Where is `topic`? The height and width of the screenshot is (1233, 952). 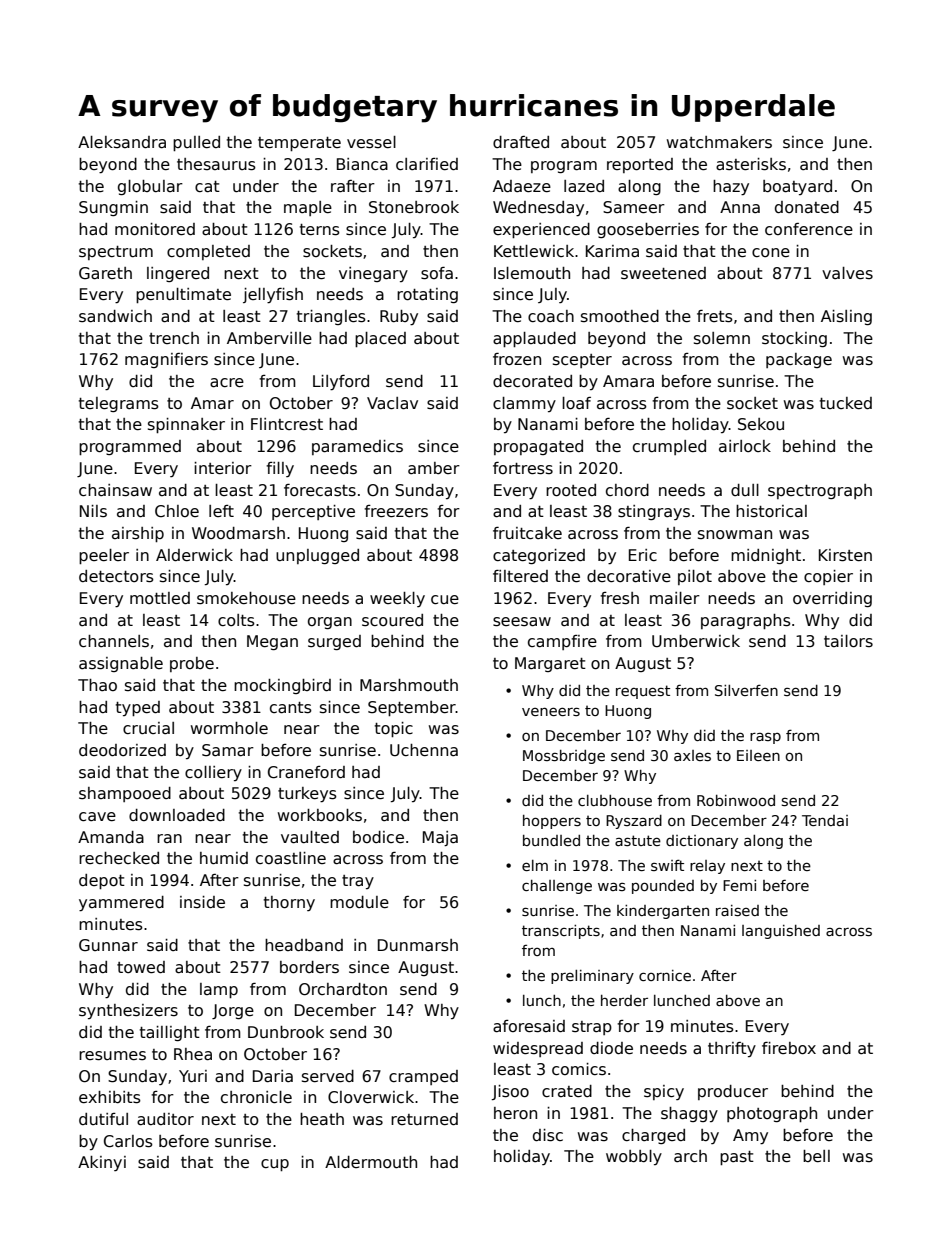 topic is located at coordinates (394, 729).
